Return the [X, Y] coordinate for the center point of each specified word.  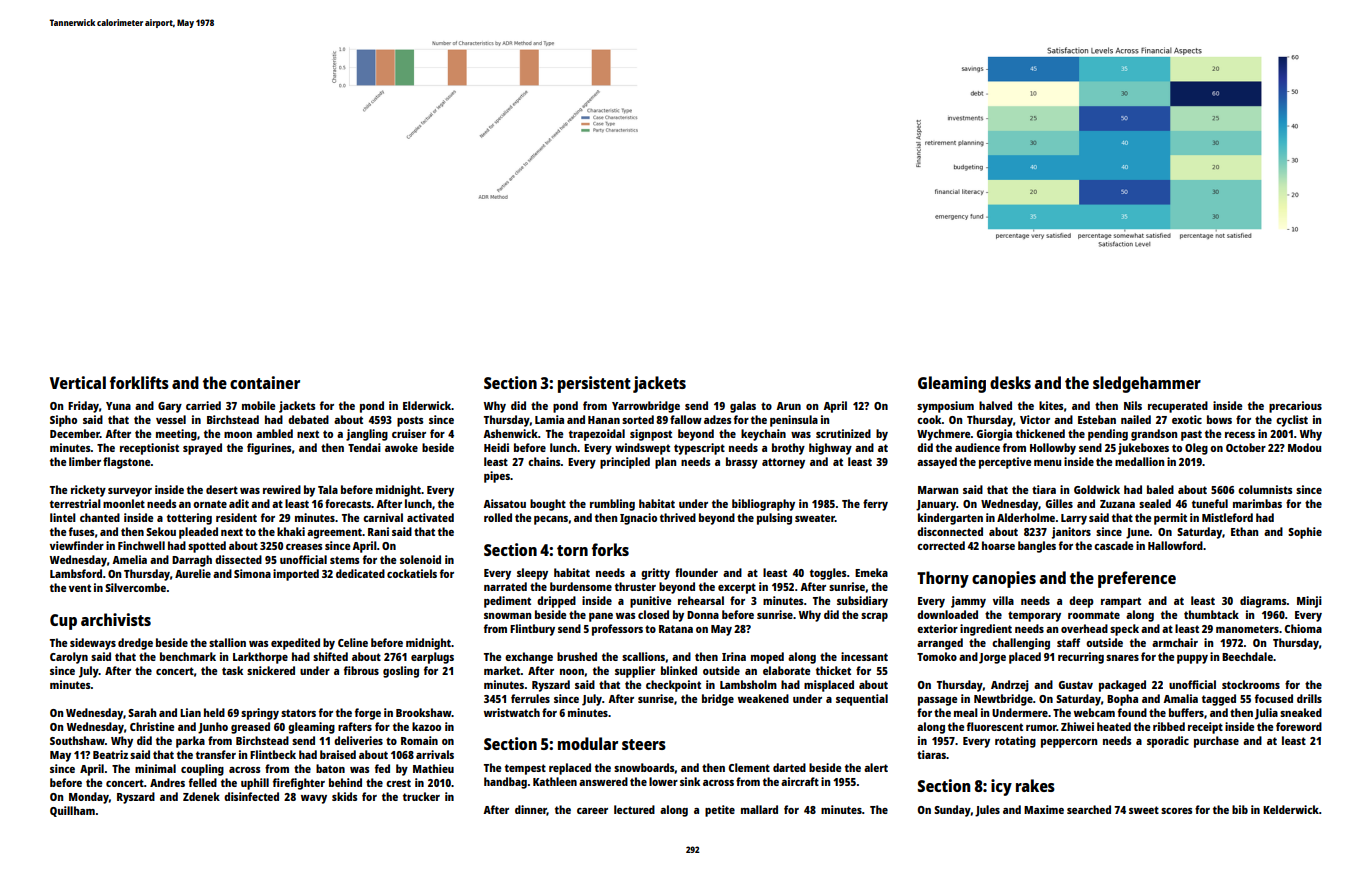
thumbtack [1211, 614]
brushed [577, 656]
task [232, 670]
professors [617, 630]
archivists [116, 619]
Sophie [1305, 533]
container [265, 382]
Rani [378, 531]
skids [344, 796]
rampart [1121, 602]
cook [929, 419]
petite [720, 811]
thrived [678, 517]
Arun [788, 406]
